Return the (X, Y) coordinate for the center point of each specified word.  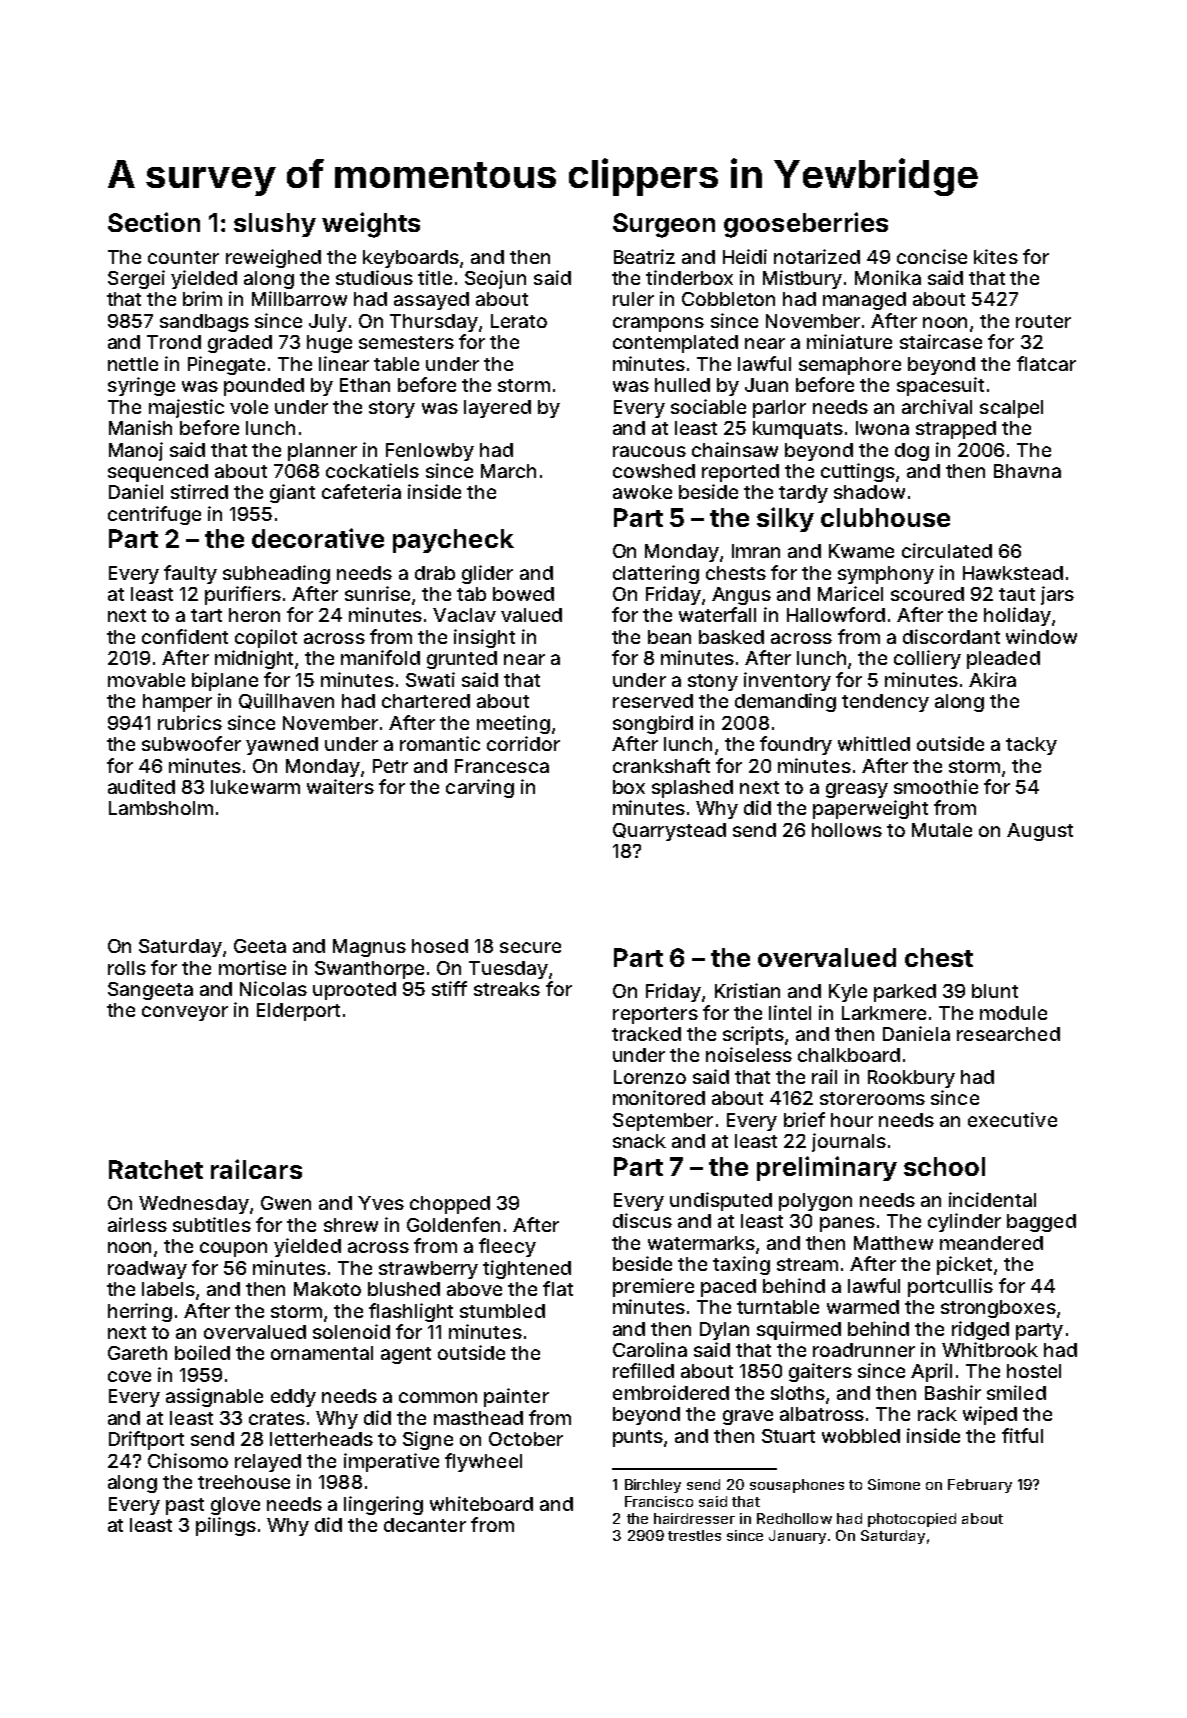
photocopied (912, 1520)
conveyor (185, 1013)
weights (371, 225)
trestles (694, 1535)
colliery (927, 659)
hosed (440, 946)
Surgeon (664, 225)
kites (996, 256)
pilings (226, 1526)
